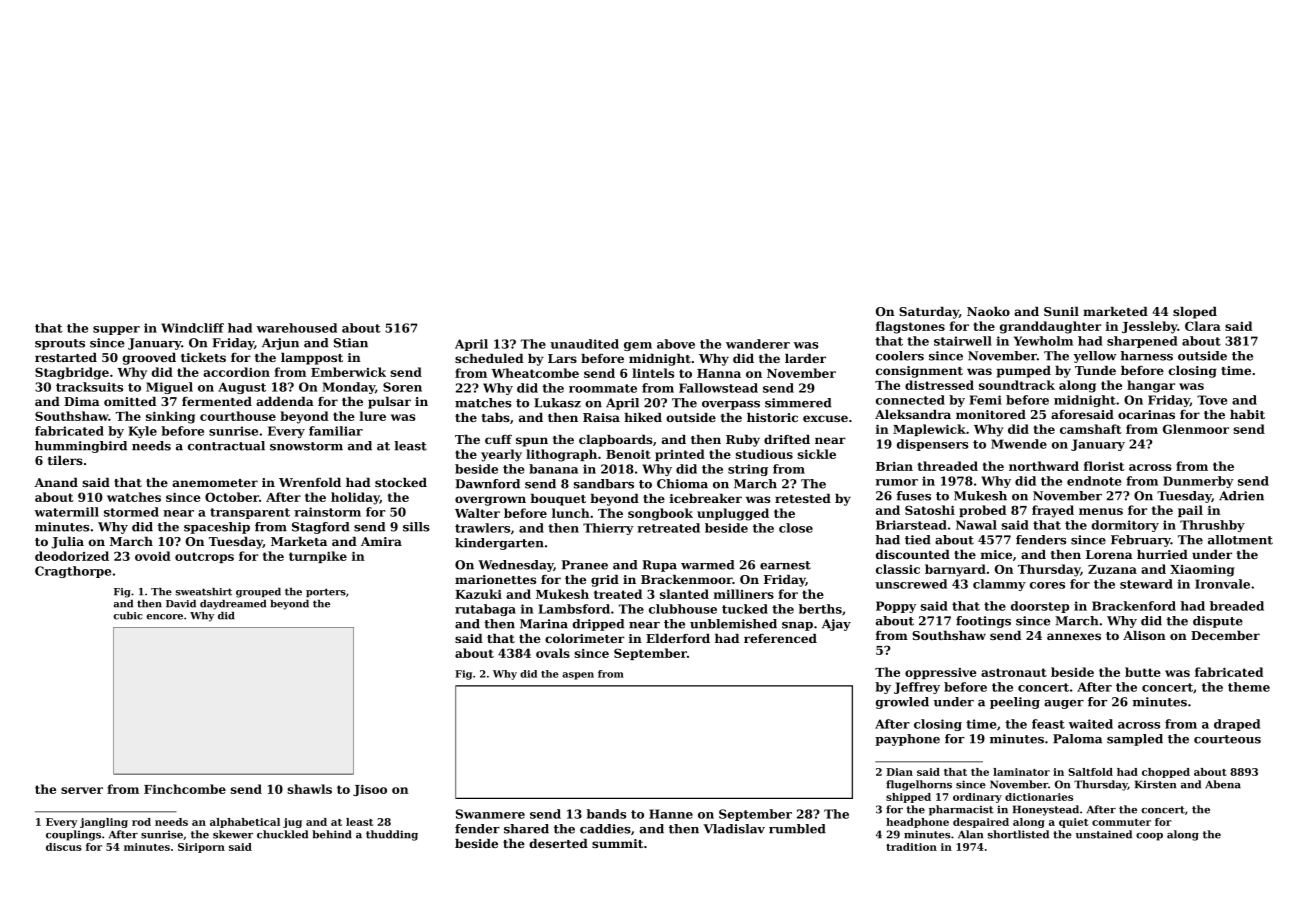 Image resolution: width=1308 pixels, height=924 pixels. Describe the element at coordinates (1115, 311) in the screenshot. I see `marketed` at that location.
